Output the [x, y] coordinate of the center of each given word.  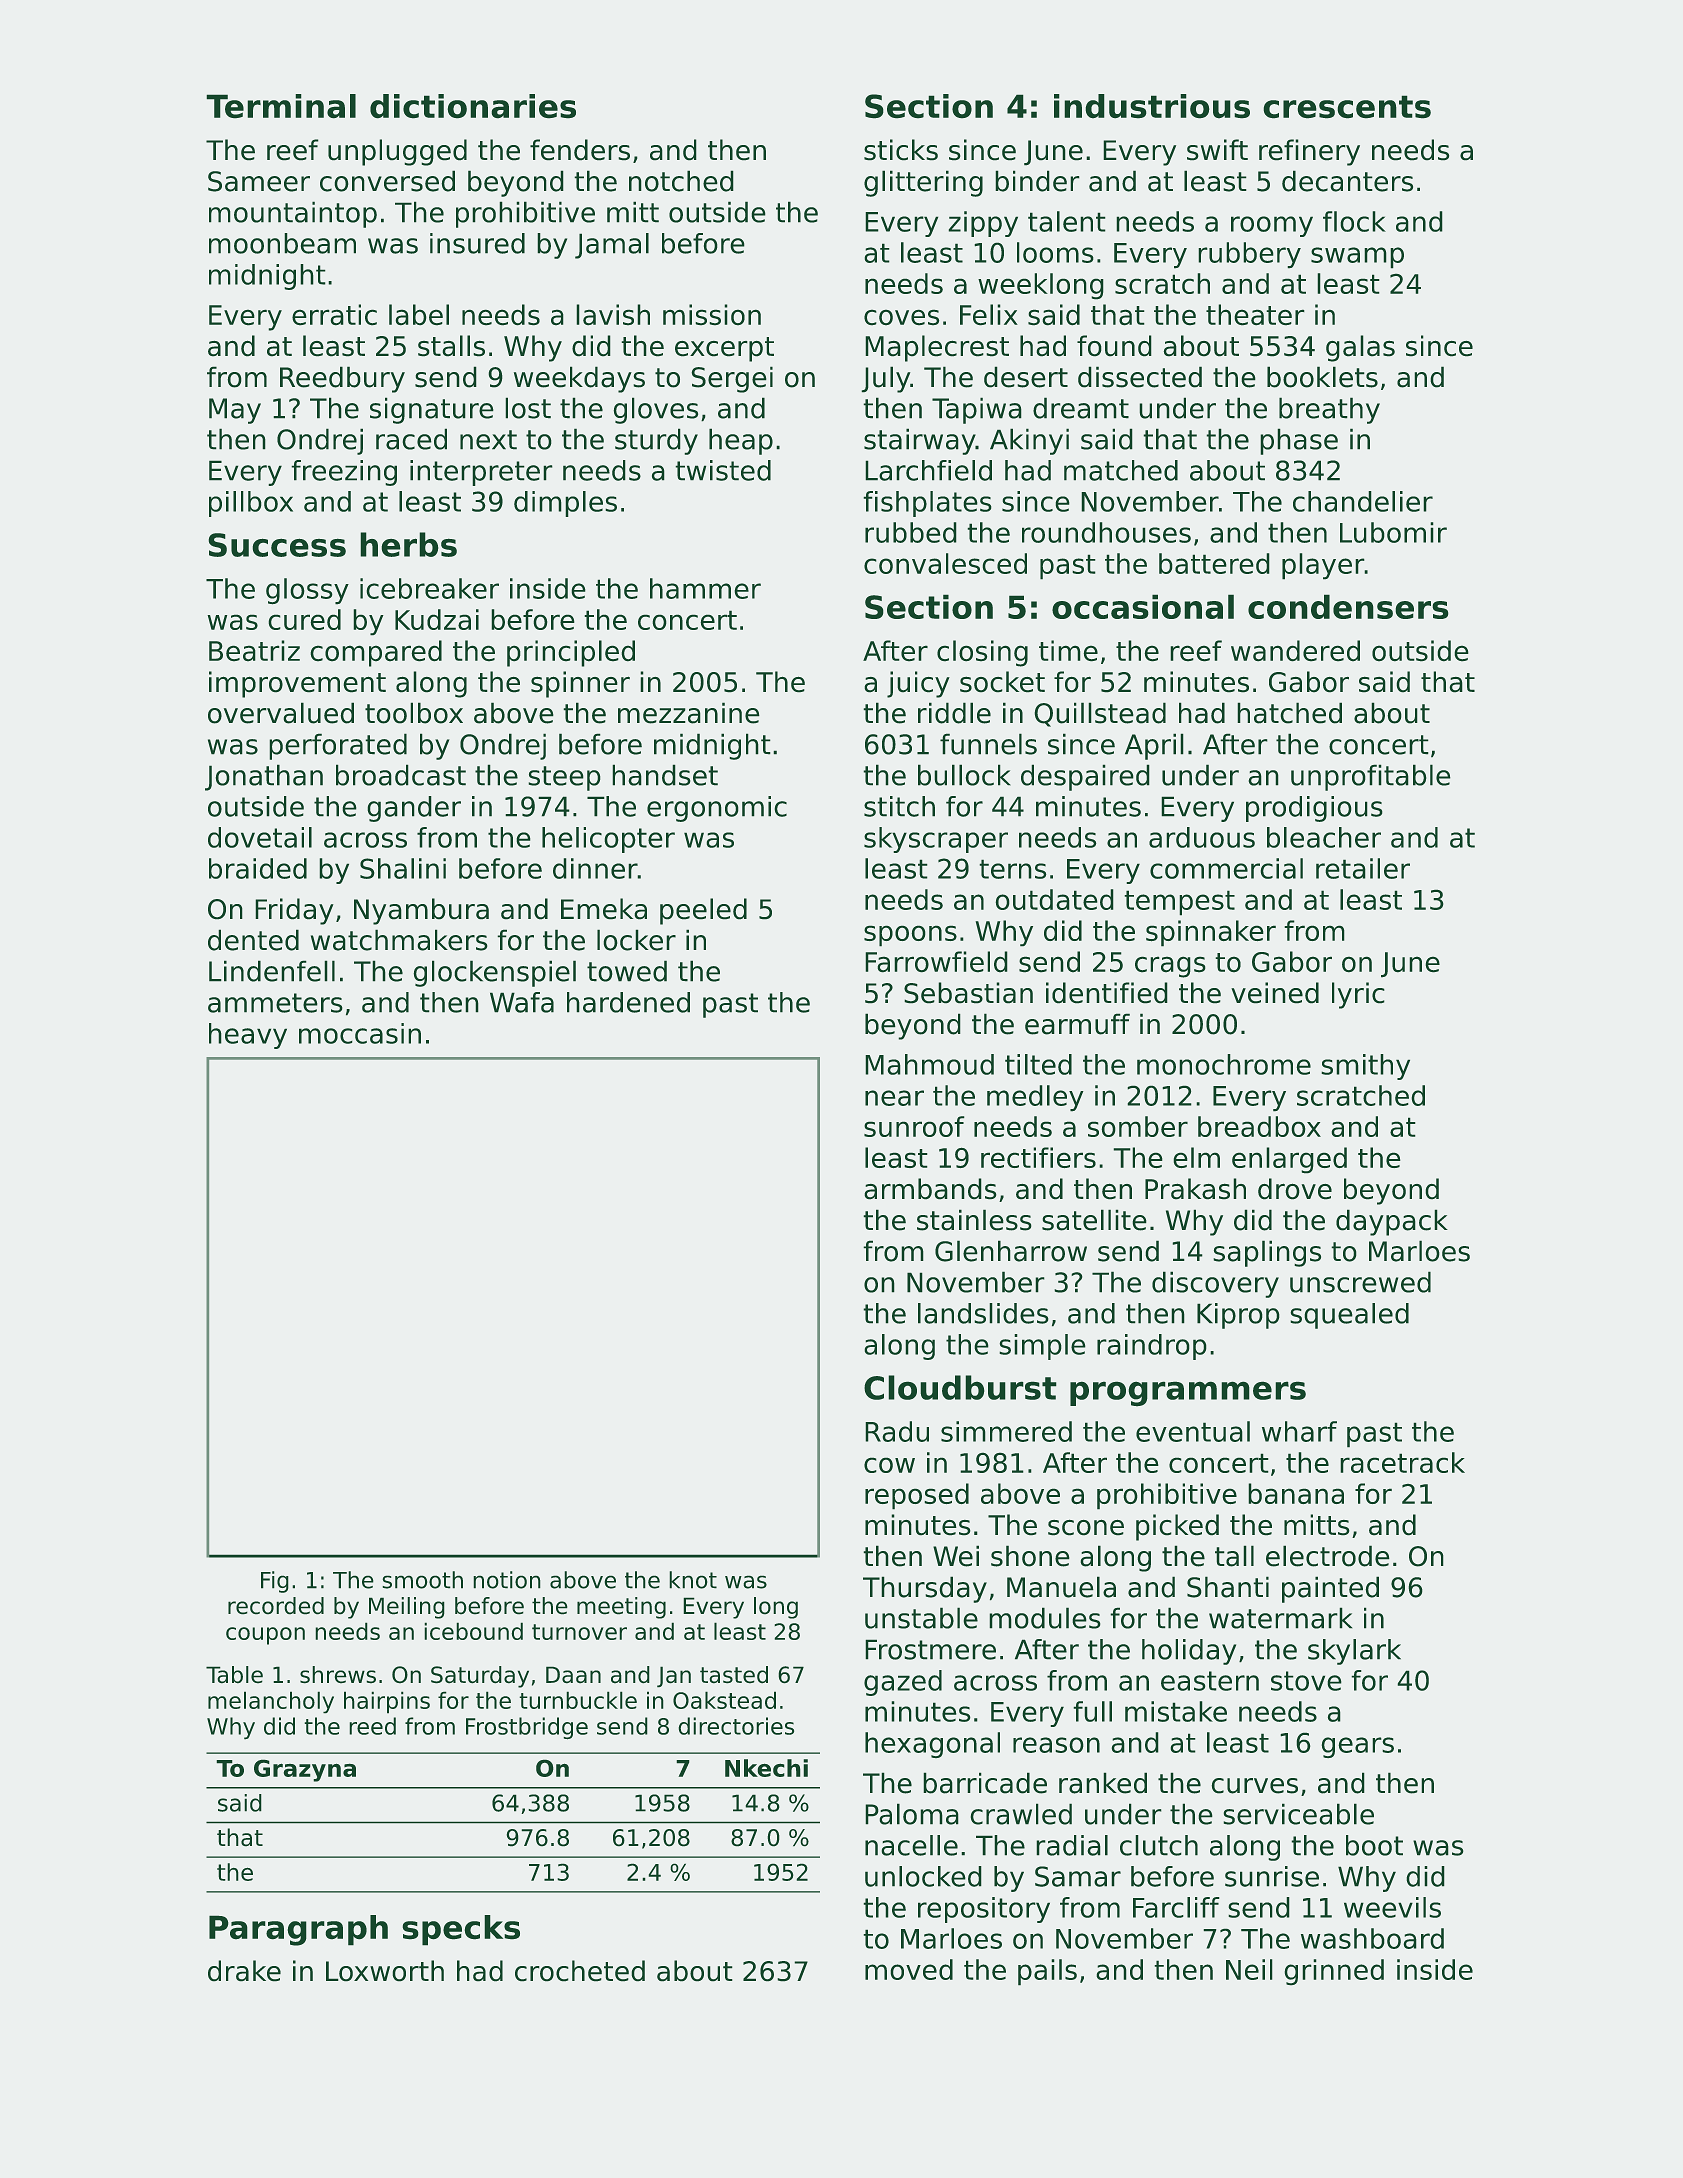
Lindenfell [272, 971]
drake [244, 1970]
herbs [409, 544]
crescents [1347, 107]
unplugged [397, 152]
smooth [423, 1580]
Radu [897, 1431]
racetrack [1403, 1462]
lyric [1358, 995]
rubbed [910, 532]
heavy [248, 1036]
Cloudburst [960, 1387]
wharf [1299, 1431]
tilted [1038, 1064]
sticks [901, 149]
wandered [1295, 650]
